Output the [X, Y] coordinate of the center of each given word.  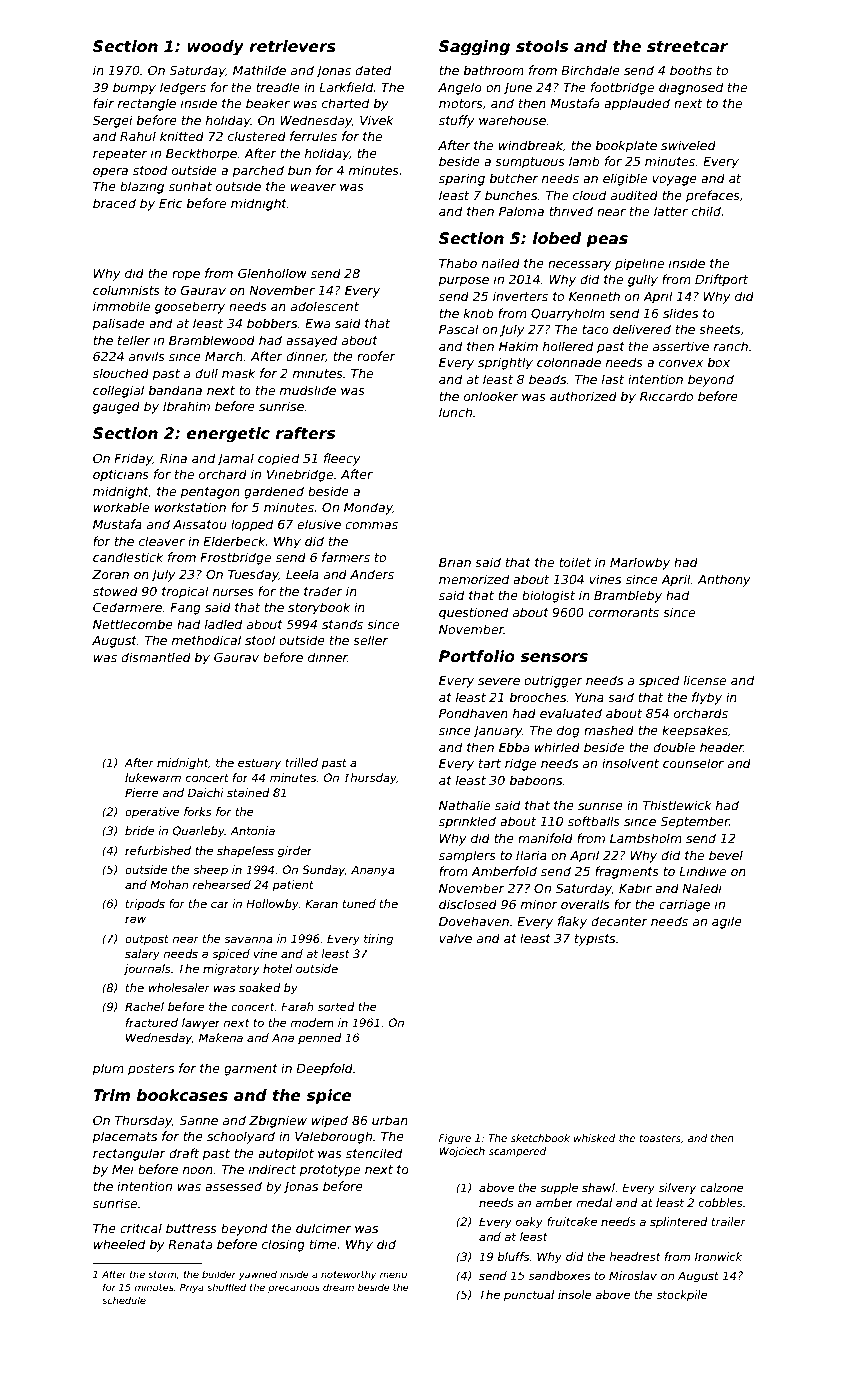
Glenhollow [272, 273]
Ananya [373, 871]
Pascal [459, 329]
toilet [575, 562]
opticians [121, 475]
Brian [455, 562]
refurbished [158, 850]
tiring [378, 940]
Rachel [144, 1006]
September [695, 822]
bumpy [134, 88]
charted [345, 103]
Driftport [721, 280]
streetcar [687, 47]
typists [595, 939]
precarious [294, 1288]
